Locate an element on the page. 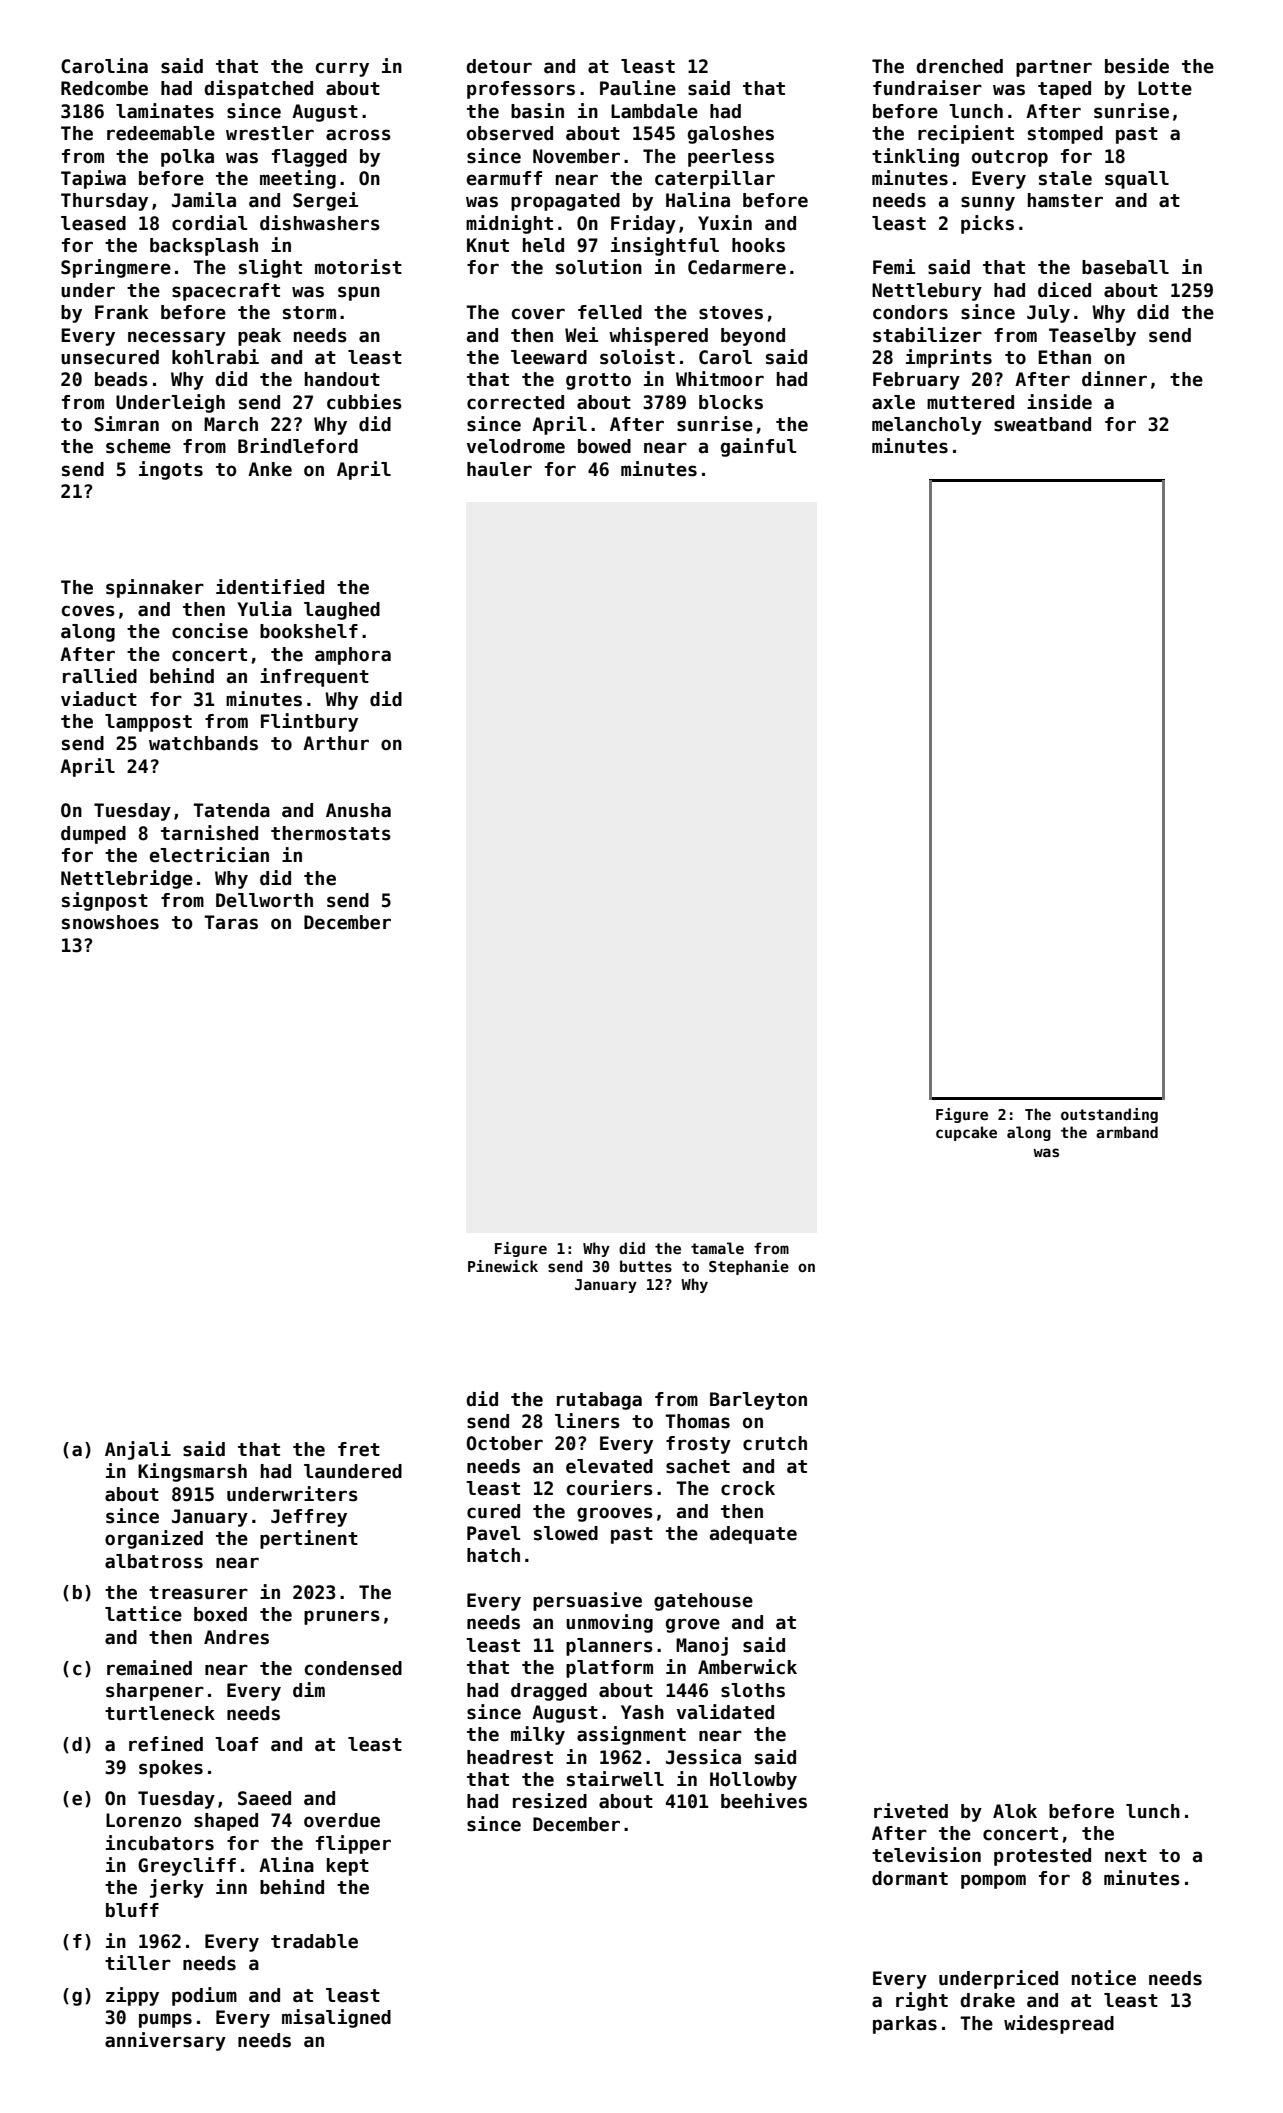  leased is located at coordinates (93, 223).
